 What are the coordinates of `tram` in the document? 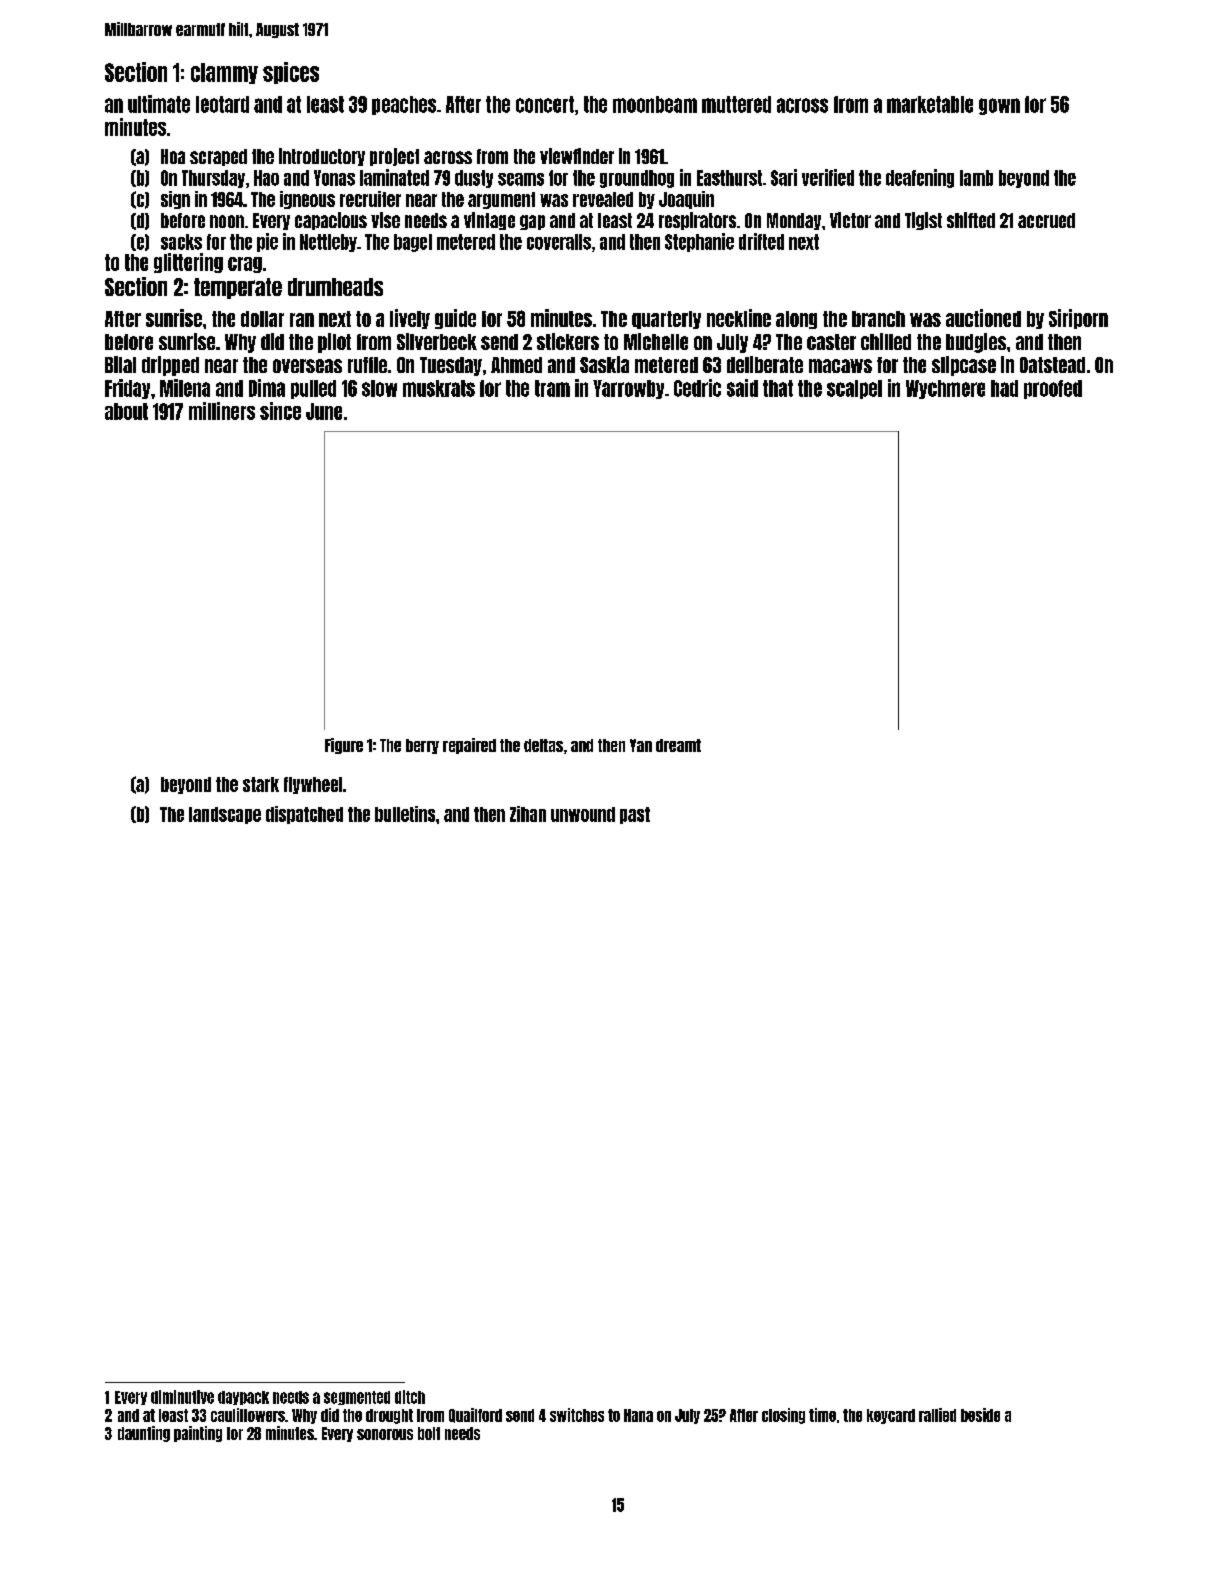 It's located at (552, 388).
